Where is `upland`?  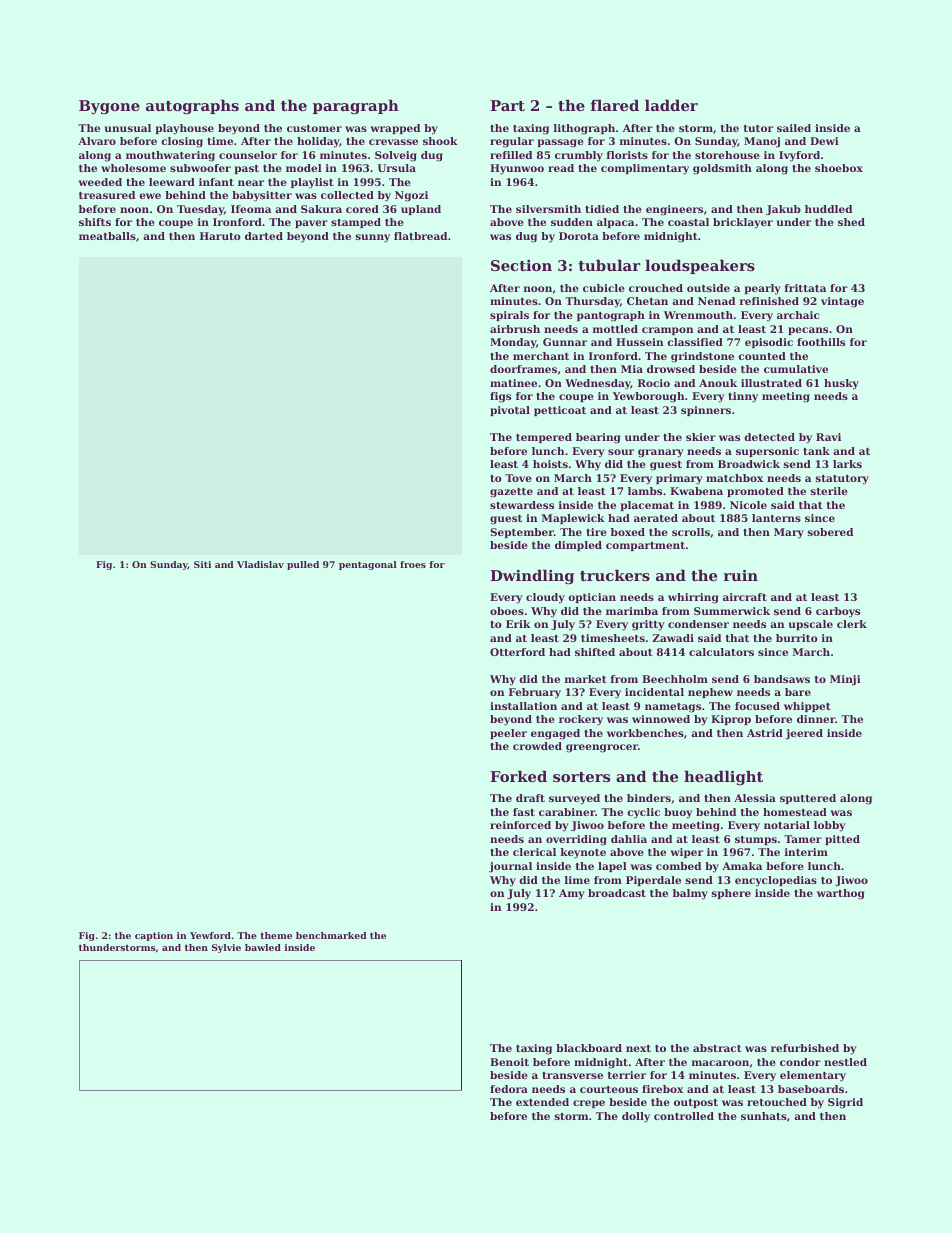
upland is located at coordinates (421, 210).
